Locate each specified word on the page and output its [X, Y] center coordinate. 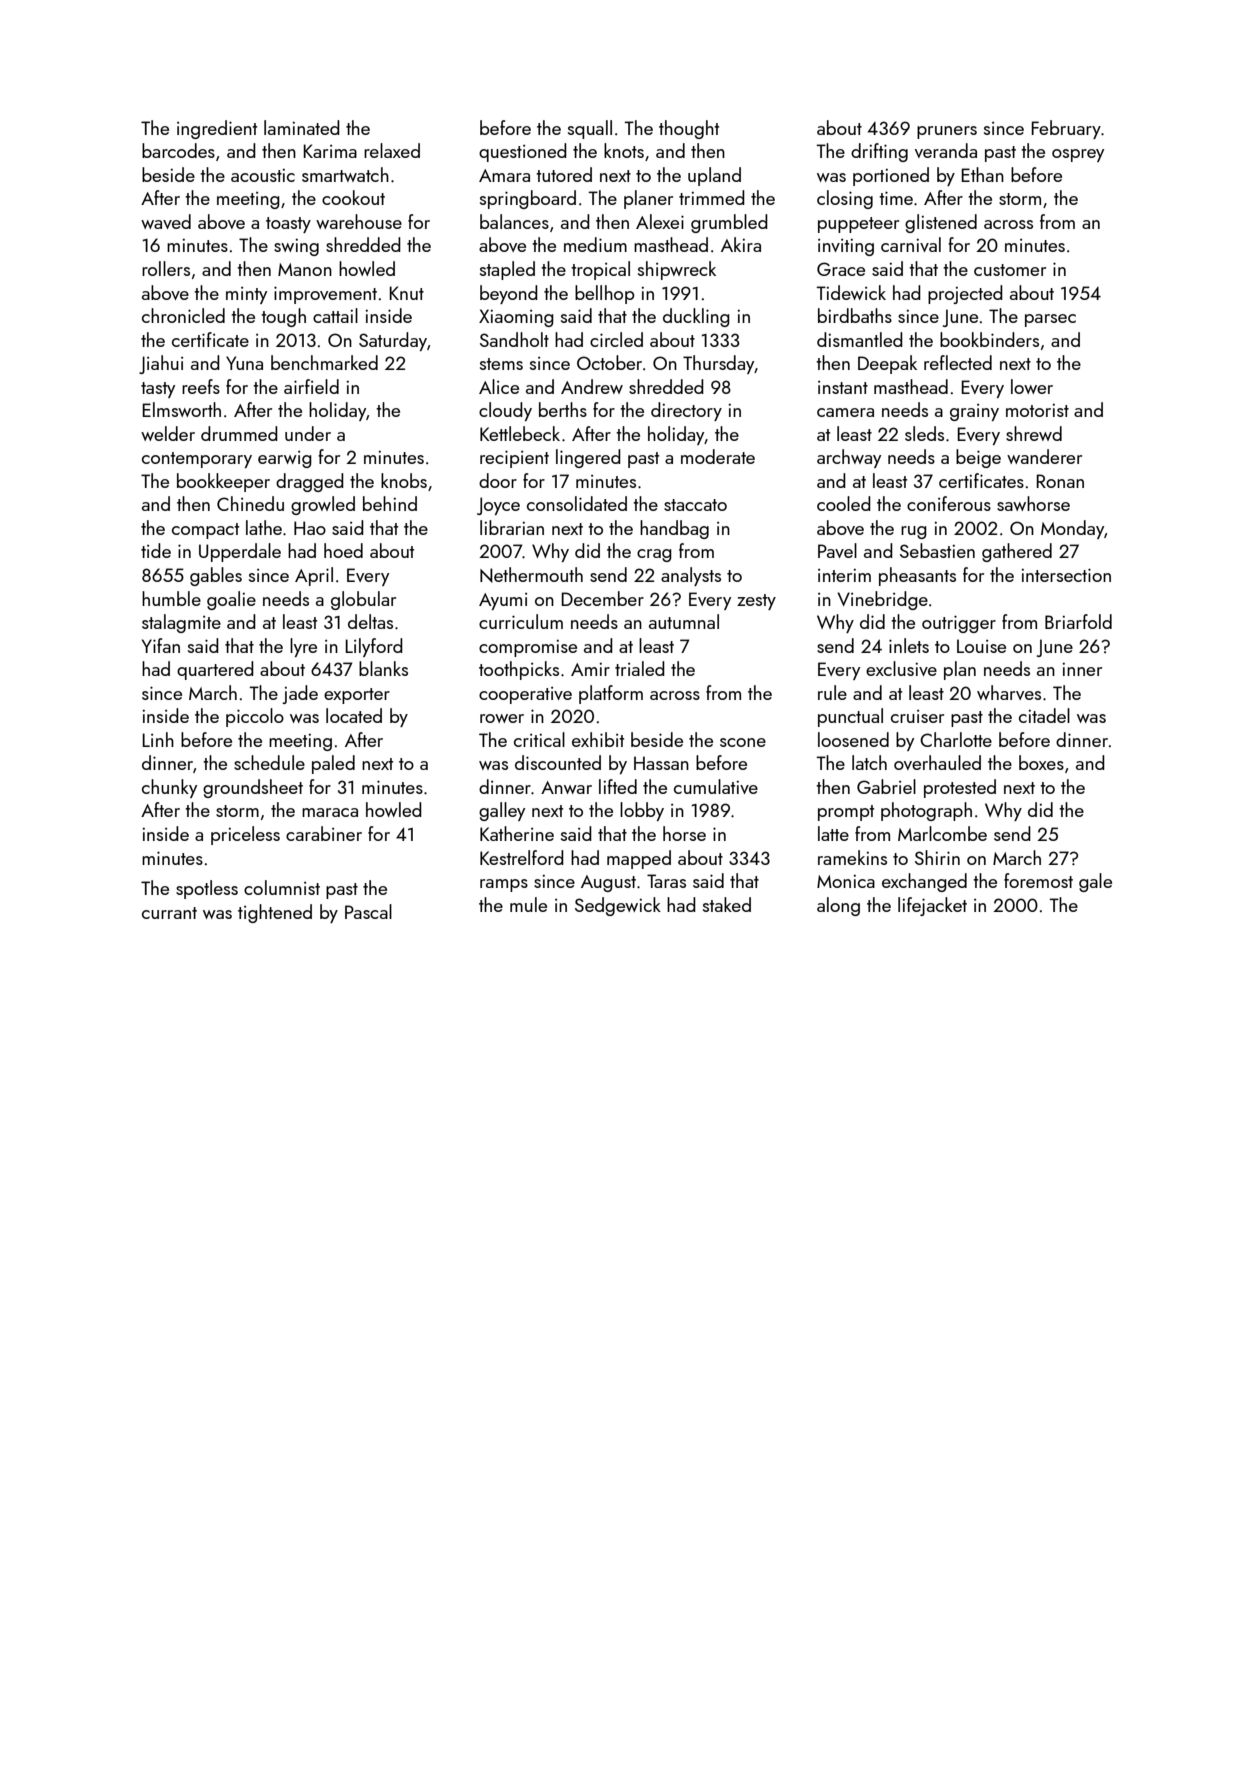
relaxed [392, 150]
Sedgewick [618, 906]
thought [689, 129]
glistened [941, 223]
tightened [275, 913]
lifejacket [932, 906]
